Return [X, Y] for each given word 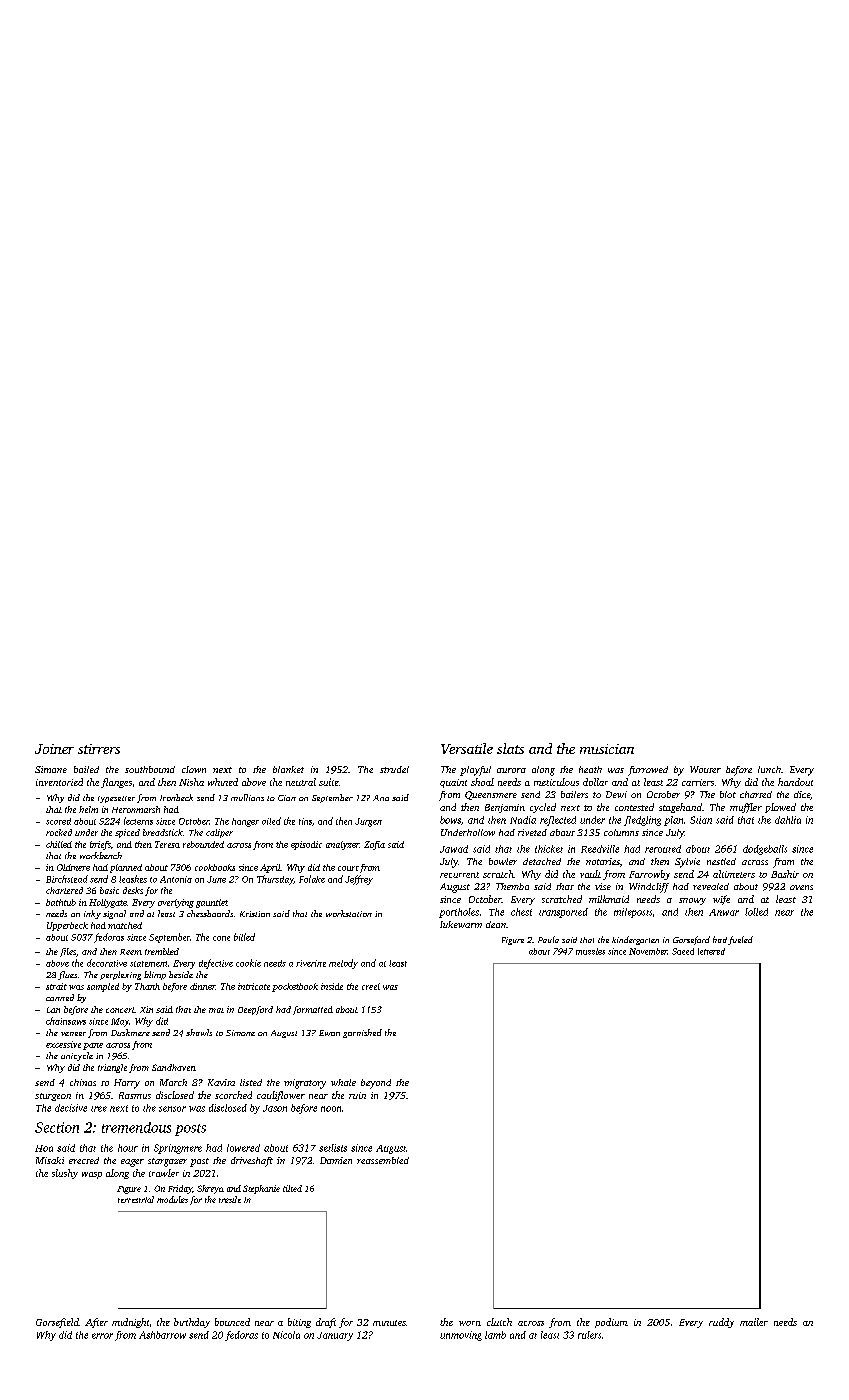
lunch [769, 769]
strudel [394, 769]
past [199, 1162]
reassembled [383, 1160]
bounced [232, 1322]
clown [194, 769]
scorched [233, 1095]
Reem [131, 952]
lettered [711, 951]
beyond [376, 1084]
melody [343, 964]
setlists [333, 1148]
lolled [756, 912]
